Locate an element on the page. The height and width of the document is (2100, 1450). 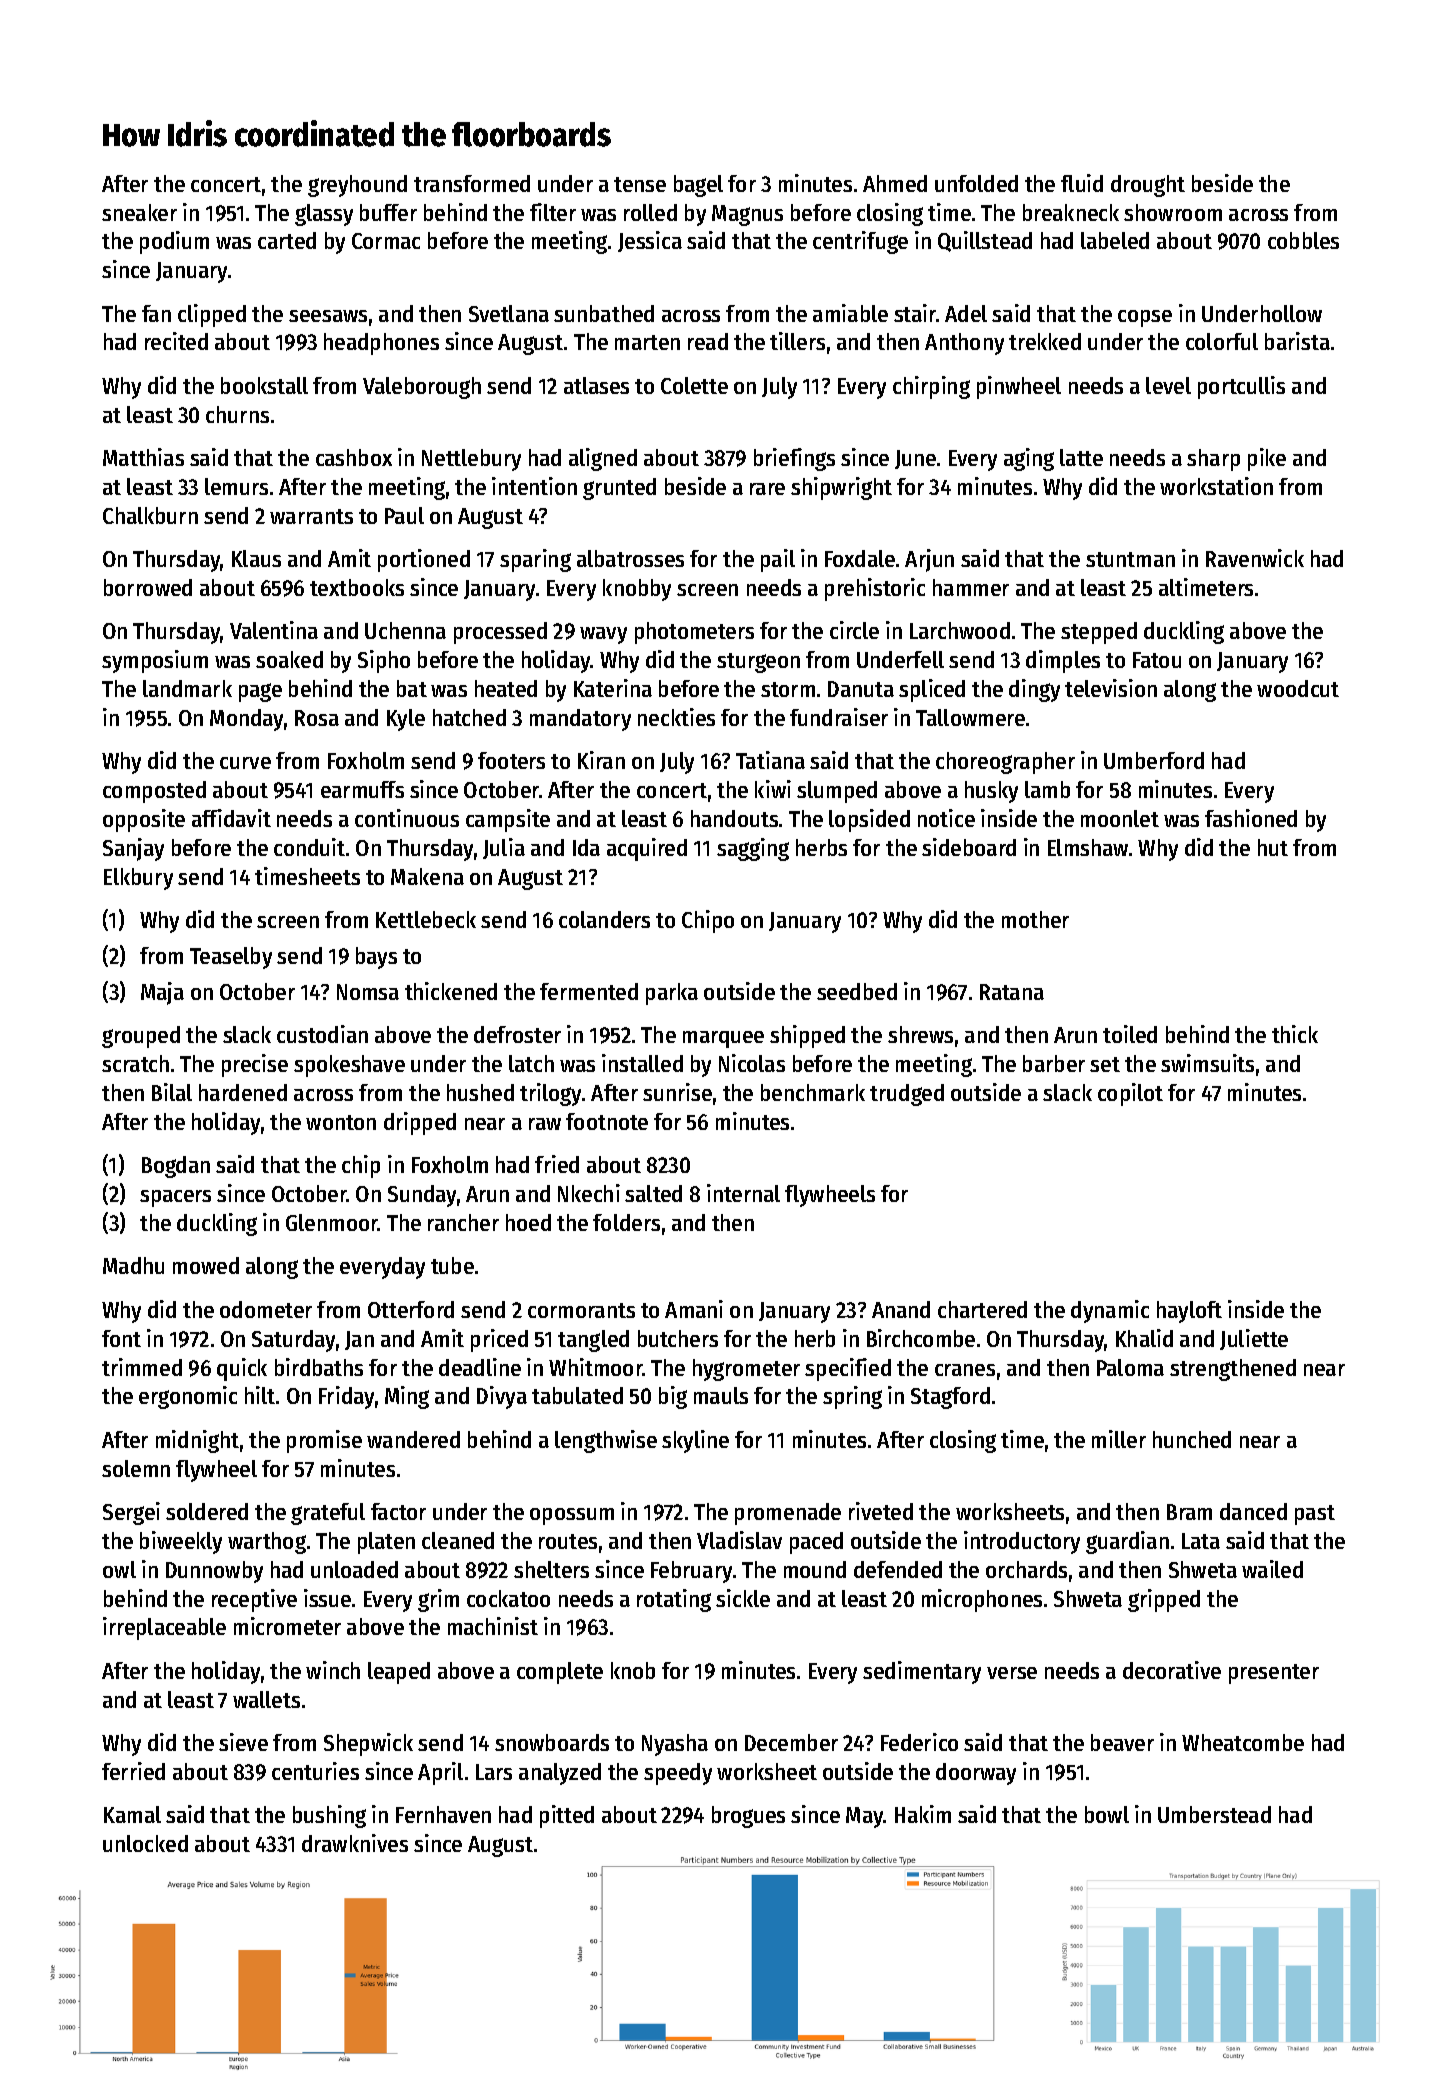
Ahmed is located at coordinates (895, 183).
